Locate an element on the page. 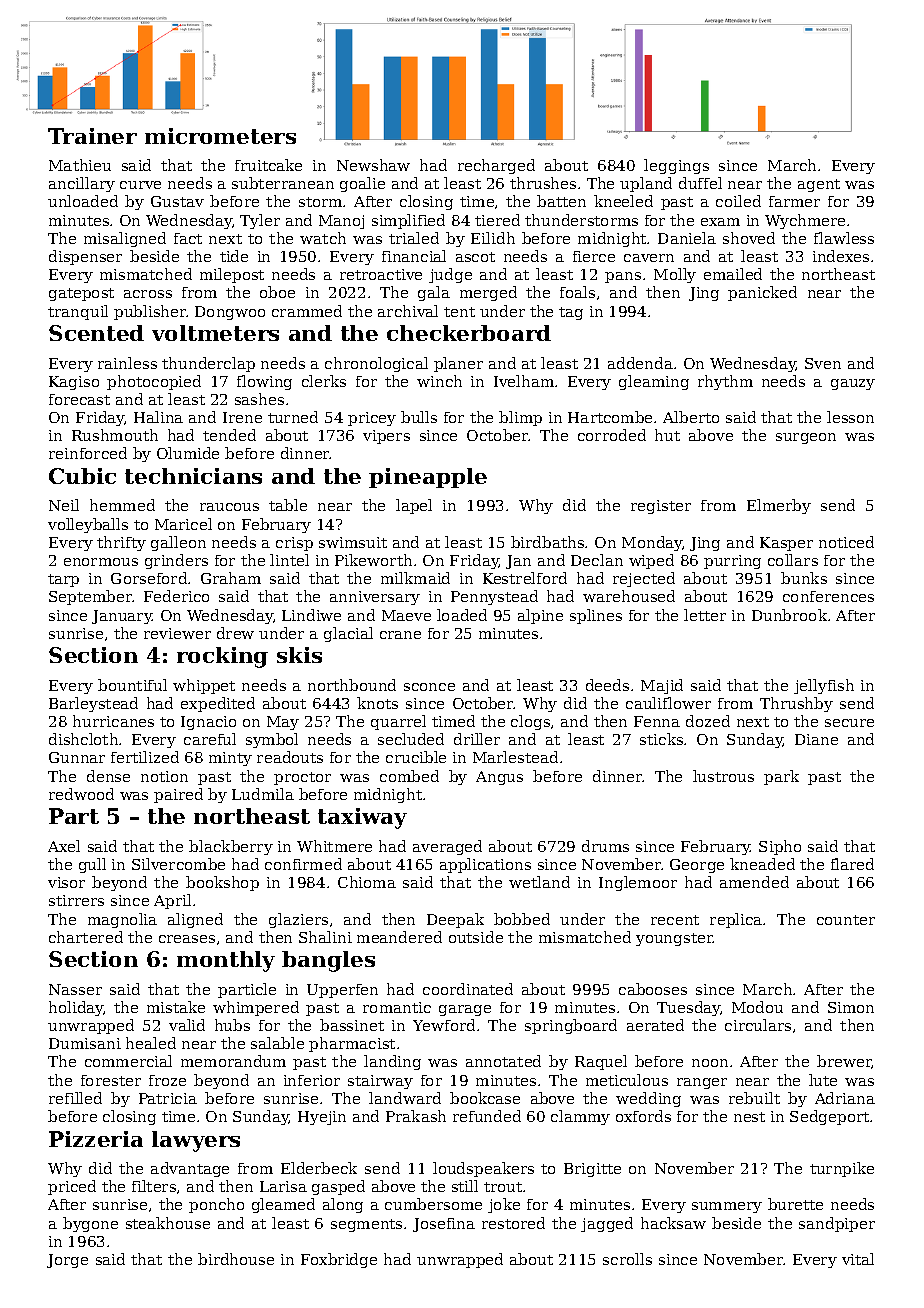 This image has width=924, height=1308. Elmerby is located at coordinates (779, 506).
